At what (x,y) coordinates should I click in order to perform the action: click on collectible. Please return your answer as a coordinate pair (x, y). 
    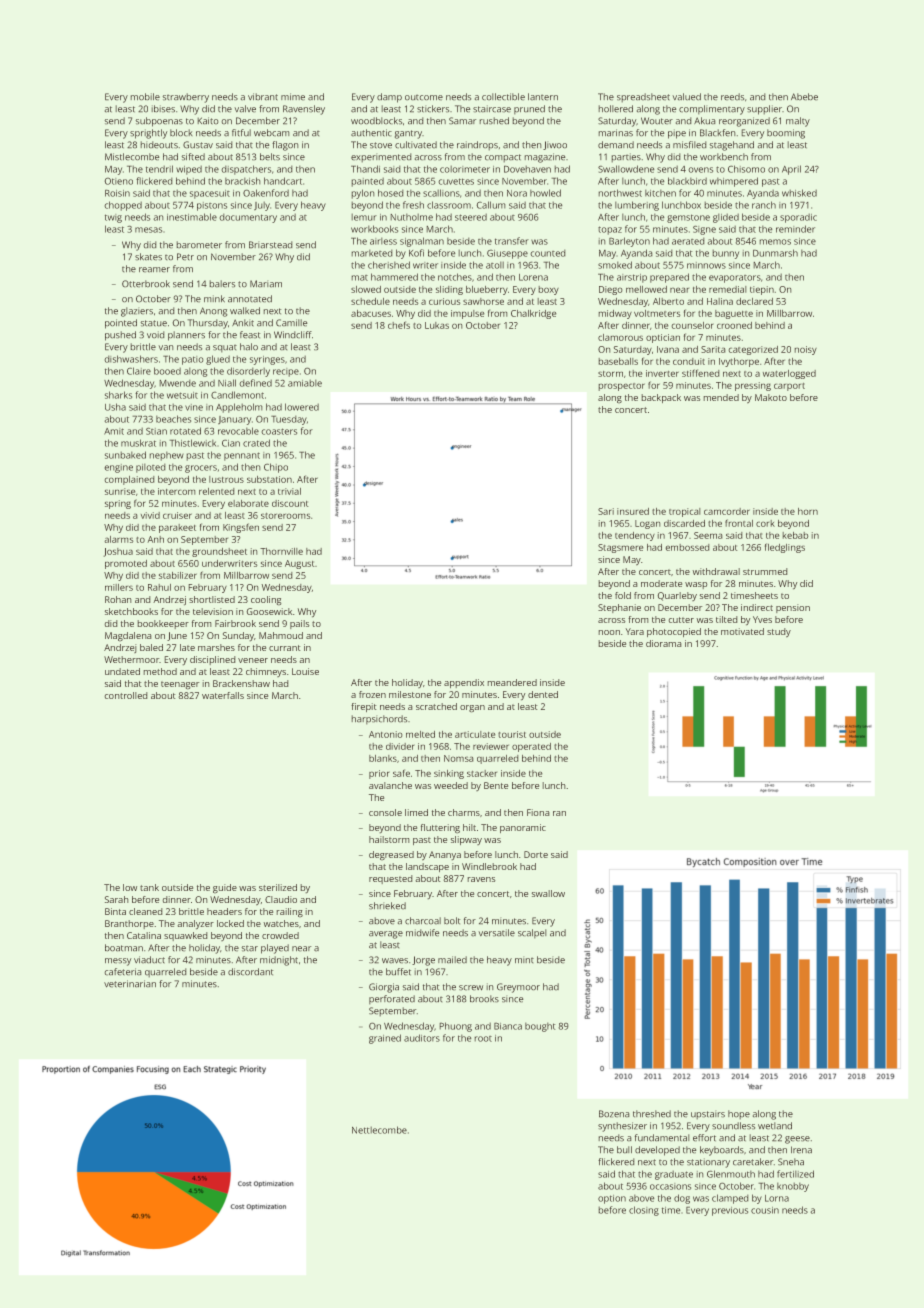
    Looking at the image, I should click on (503, 96).
